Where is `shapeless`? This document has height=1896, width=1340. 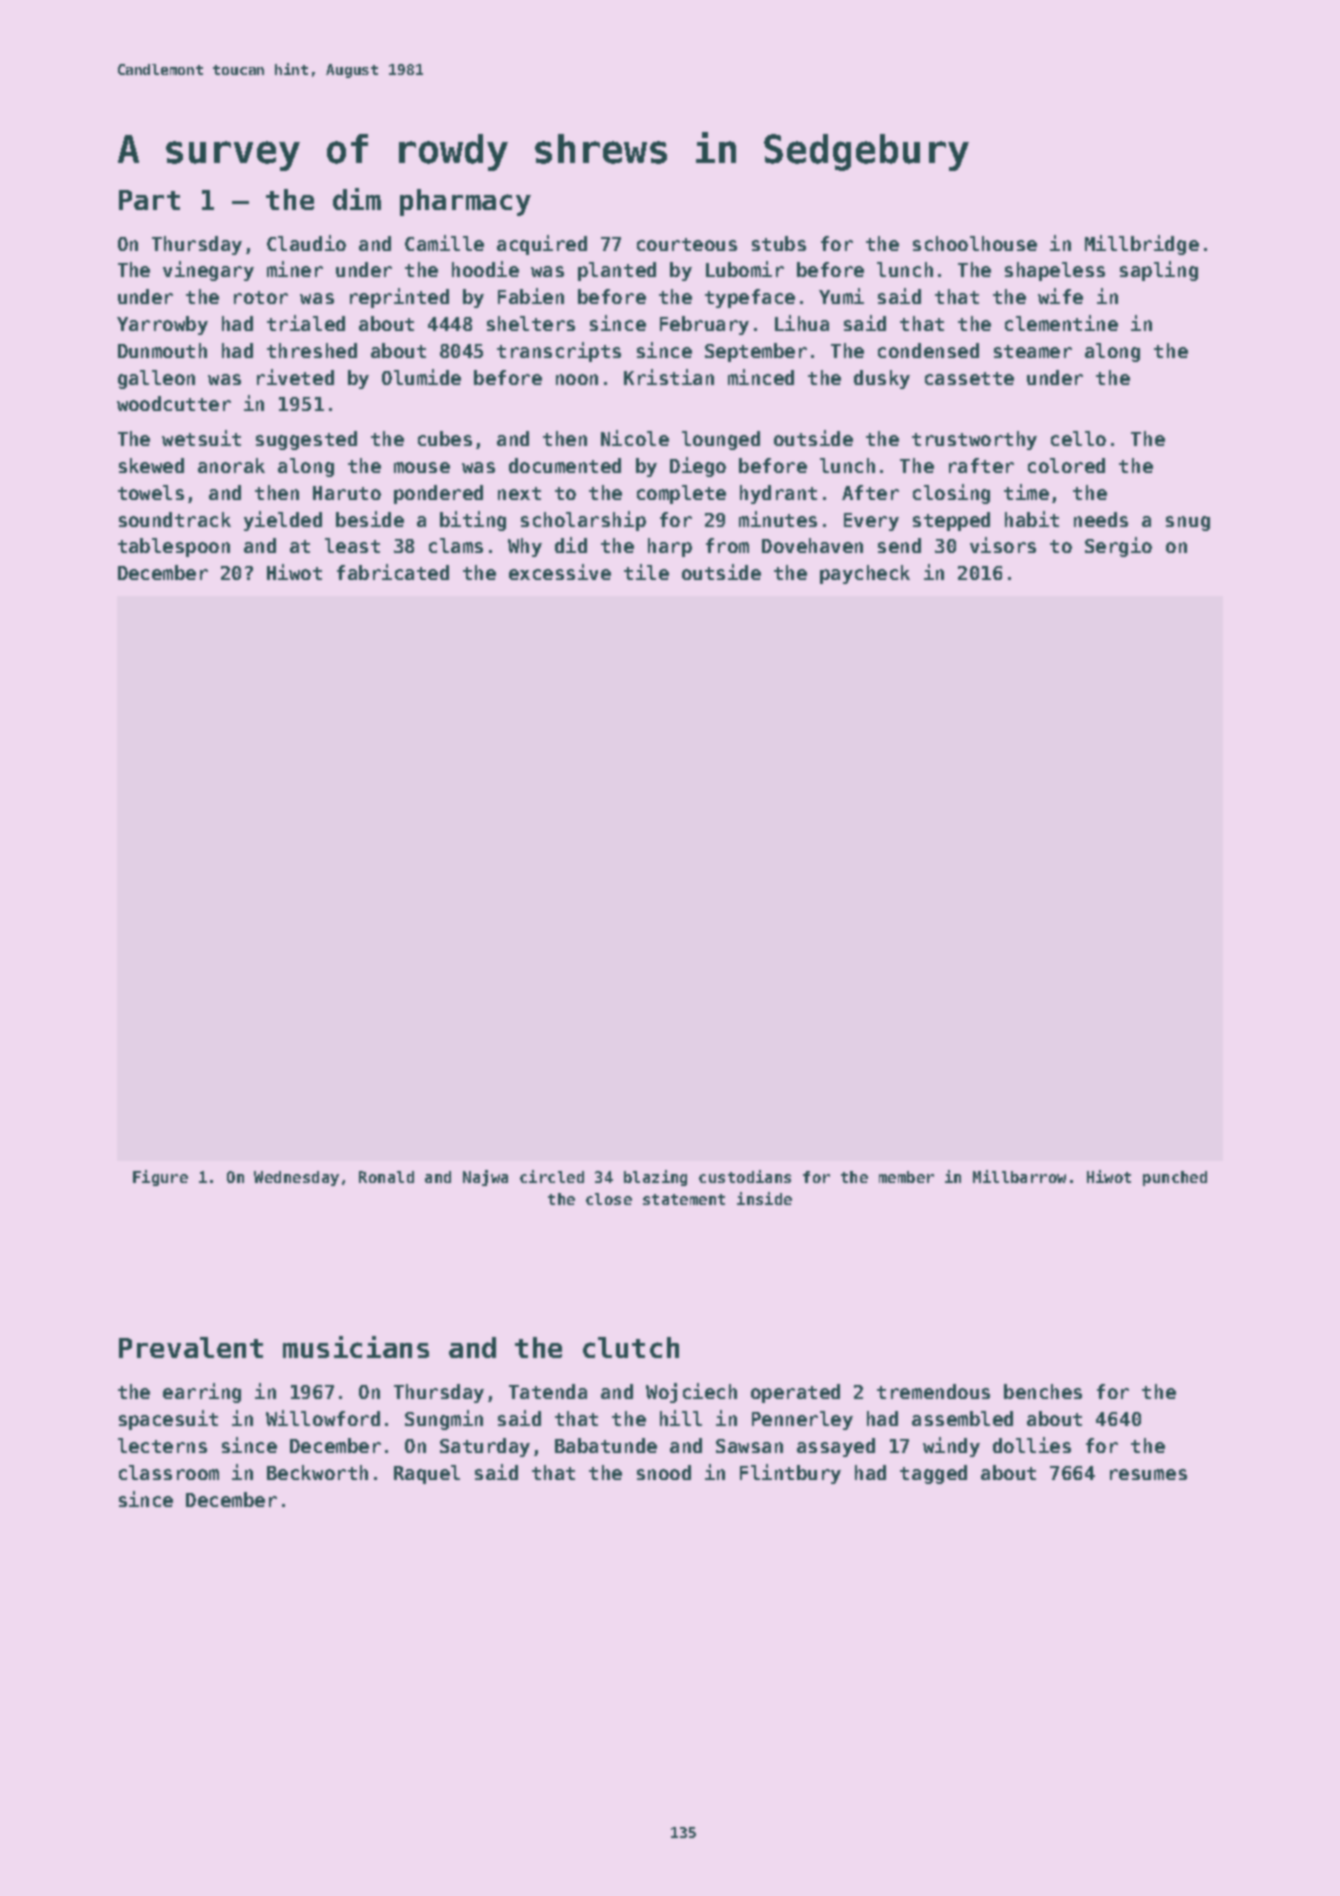
shapeless is located at coordinates (1055, 271).
